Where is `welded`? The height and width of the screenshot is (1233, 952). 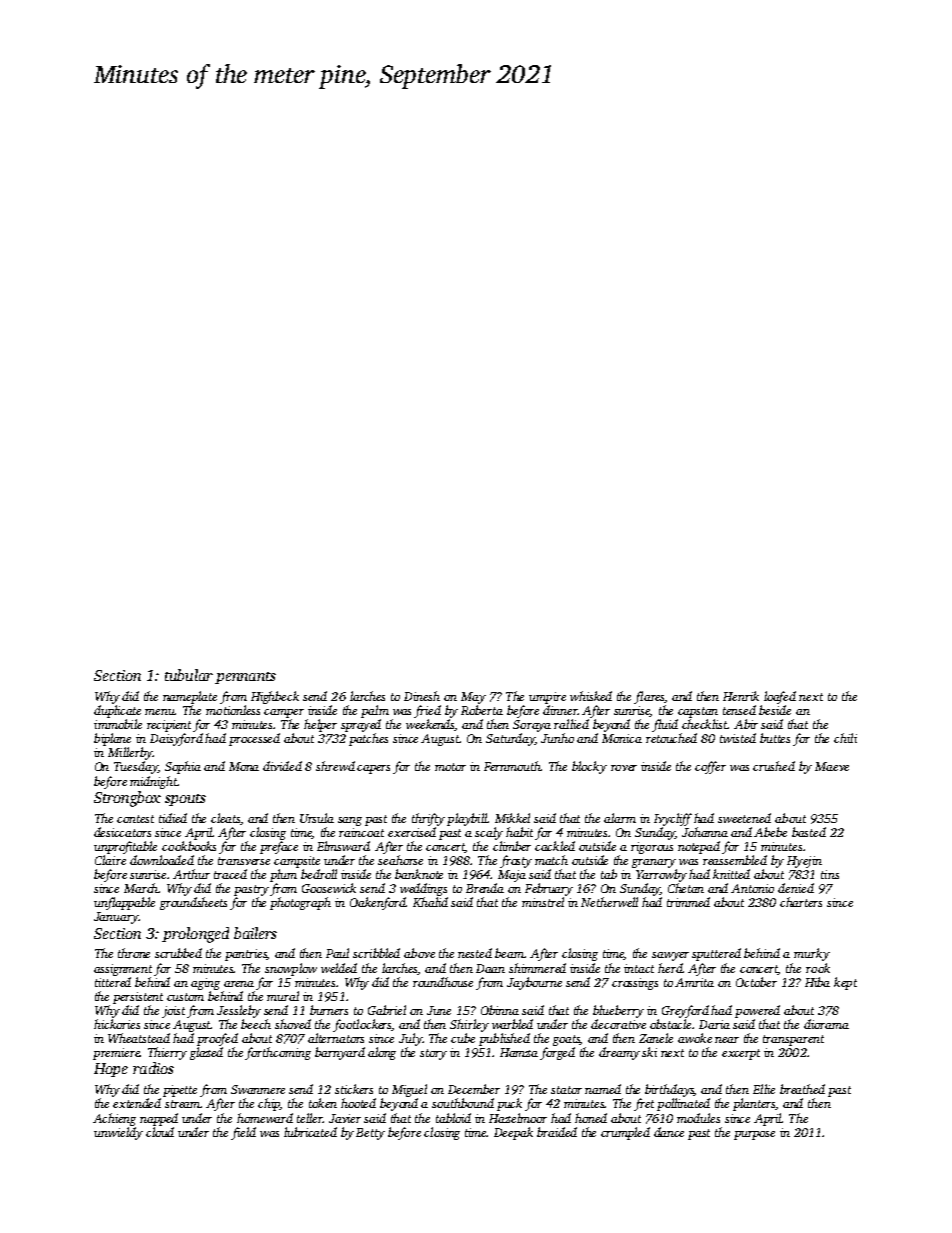
welded is located at coordinates (339, 968).
